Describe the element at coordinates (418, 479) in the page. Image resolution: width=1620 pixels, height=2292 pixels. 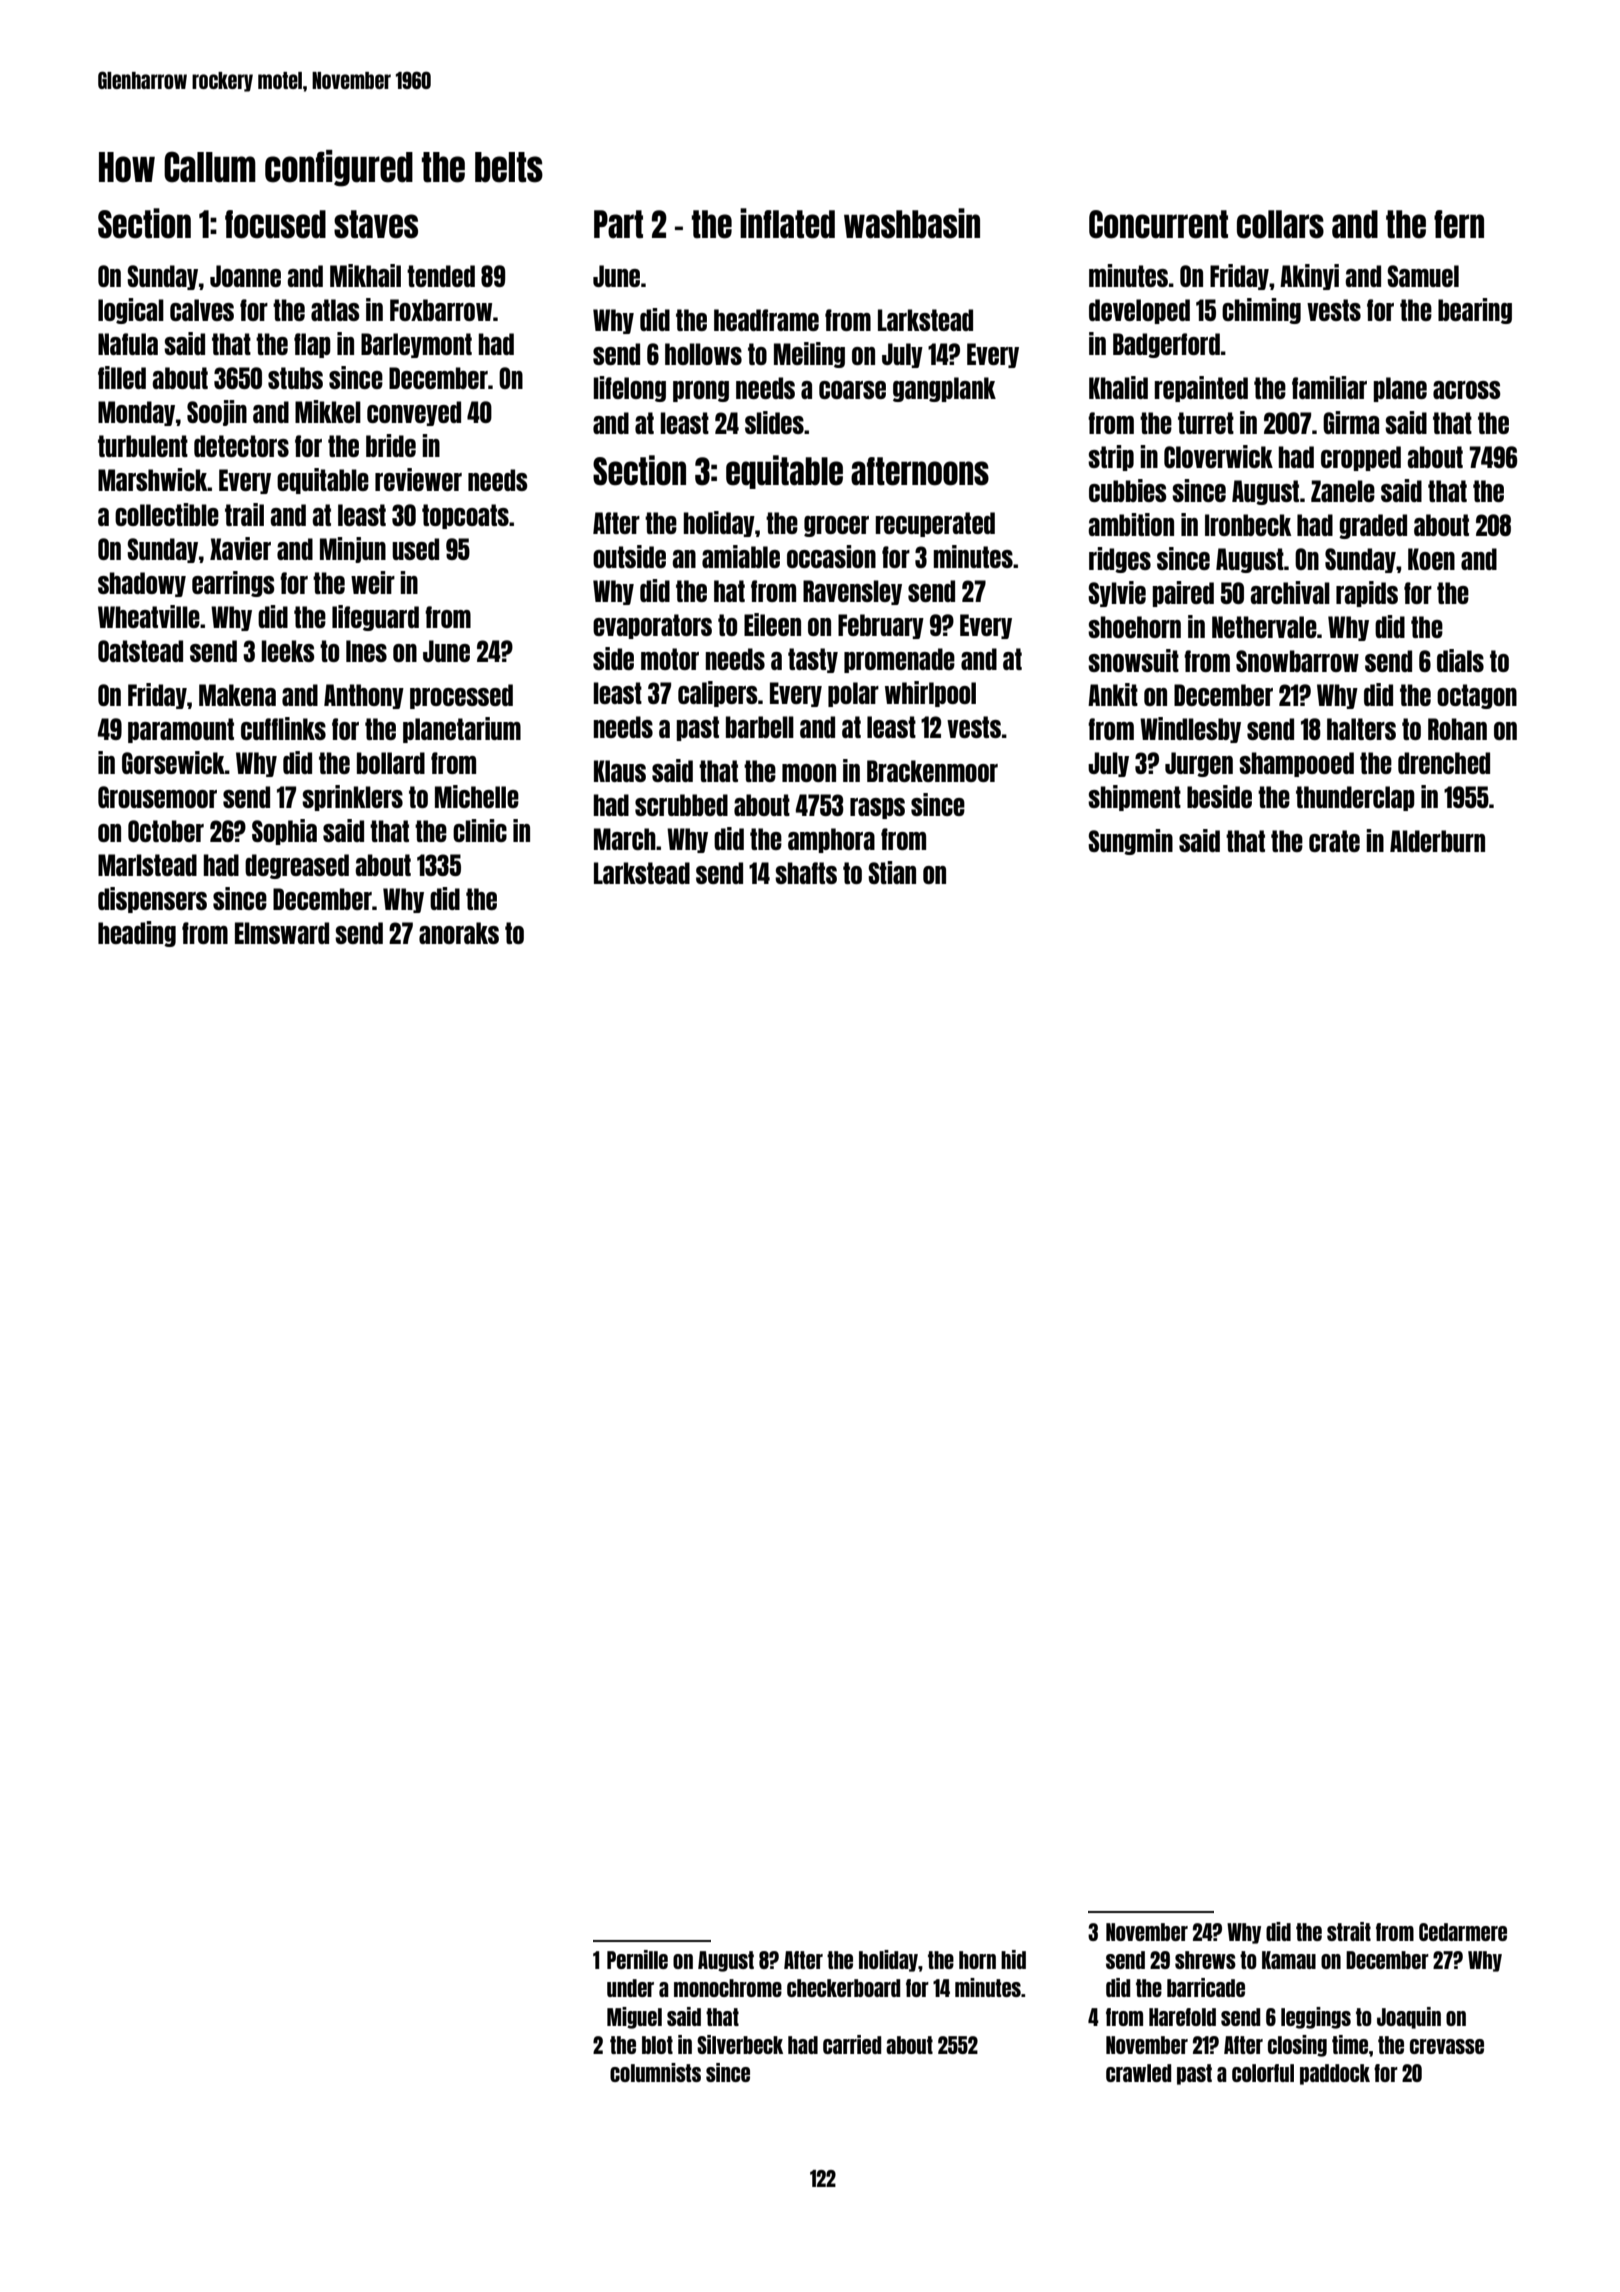
I see `reviewer` at that location.
